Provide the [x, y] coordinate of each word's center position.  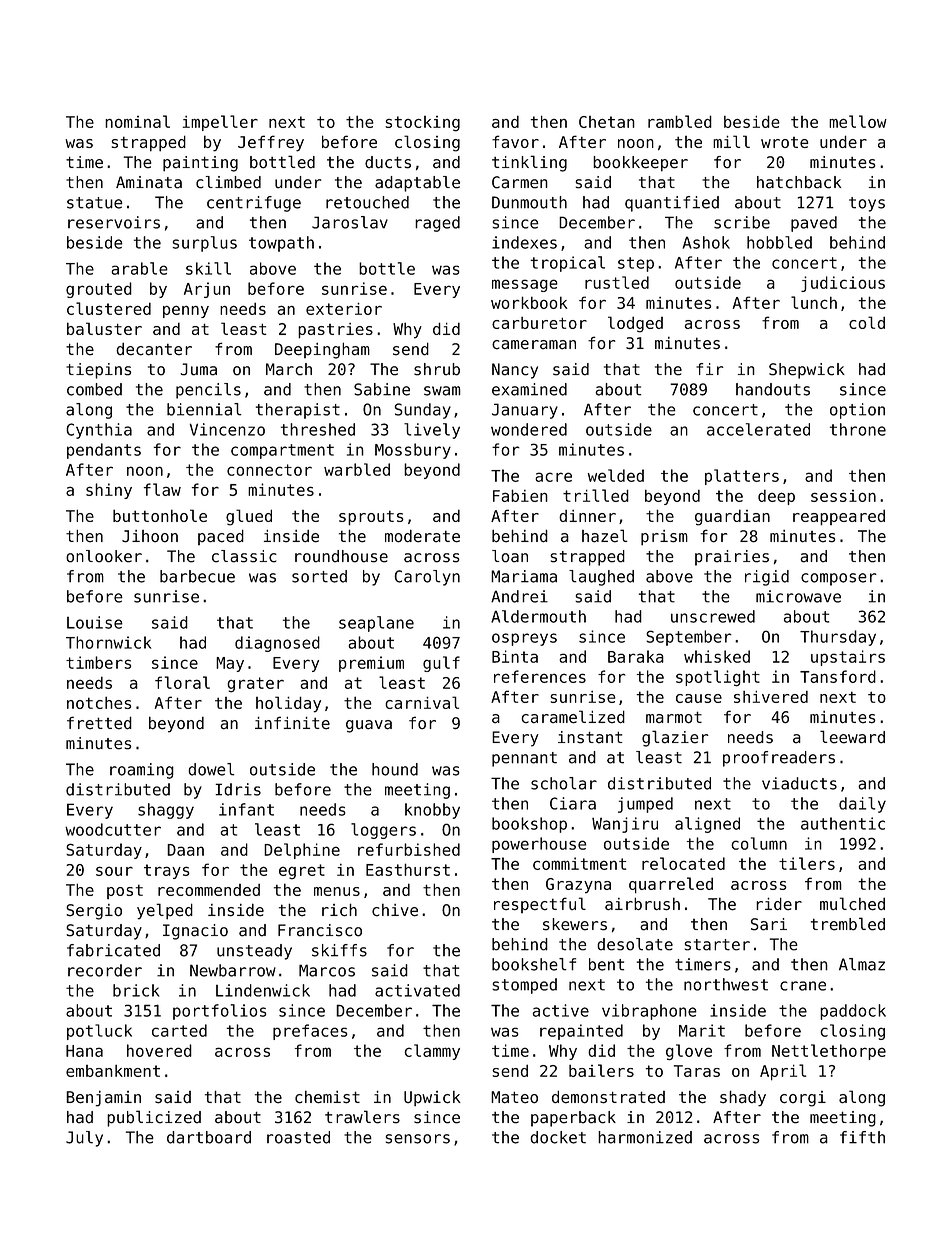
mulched [852, 904]
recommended [209, 890]
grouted [99, 290]
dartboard [209, 1137]
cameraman [534, 345]
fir [710, 369]
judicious [843, 284]
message [525, 285]
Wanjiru [625, 825]
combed [94, 389]
